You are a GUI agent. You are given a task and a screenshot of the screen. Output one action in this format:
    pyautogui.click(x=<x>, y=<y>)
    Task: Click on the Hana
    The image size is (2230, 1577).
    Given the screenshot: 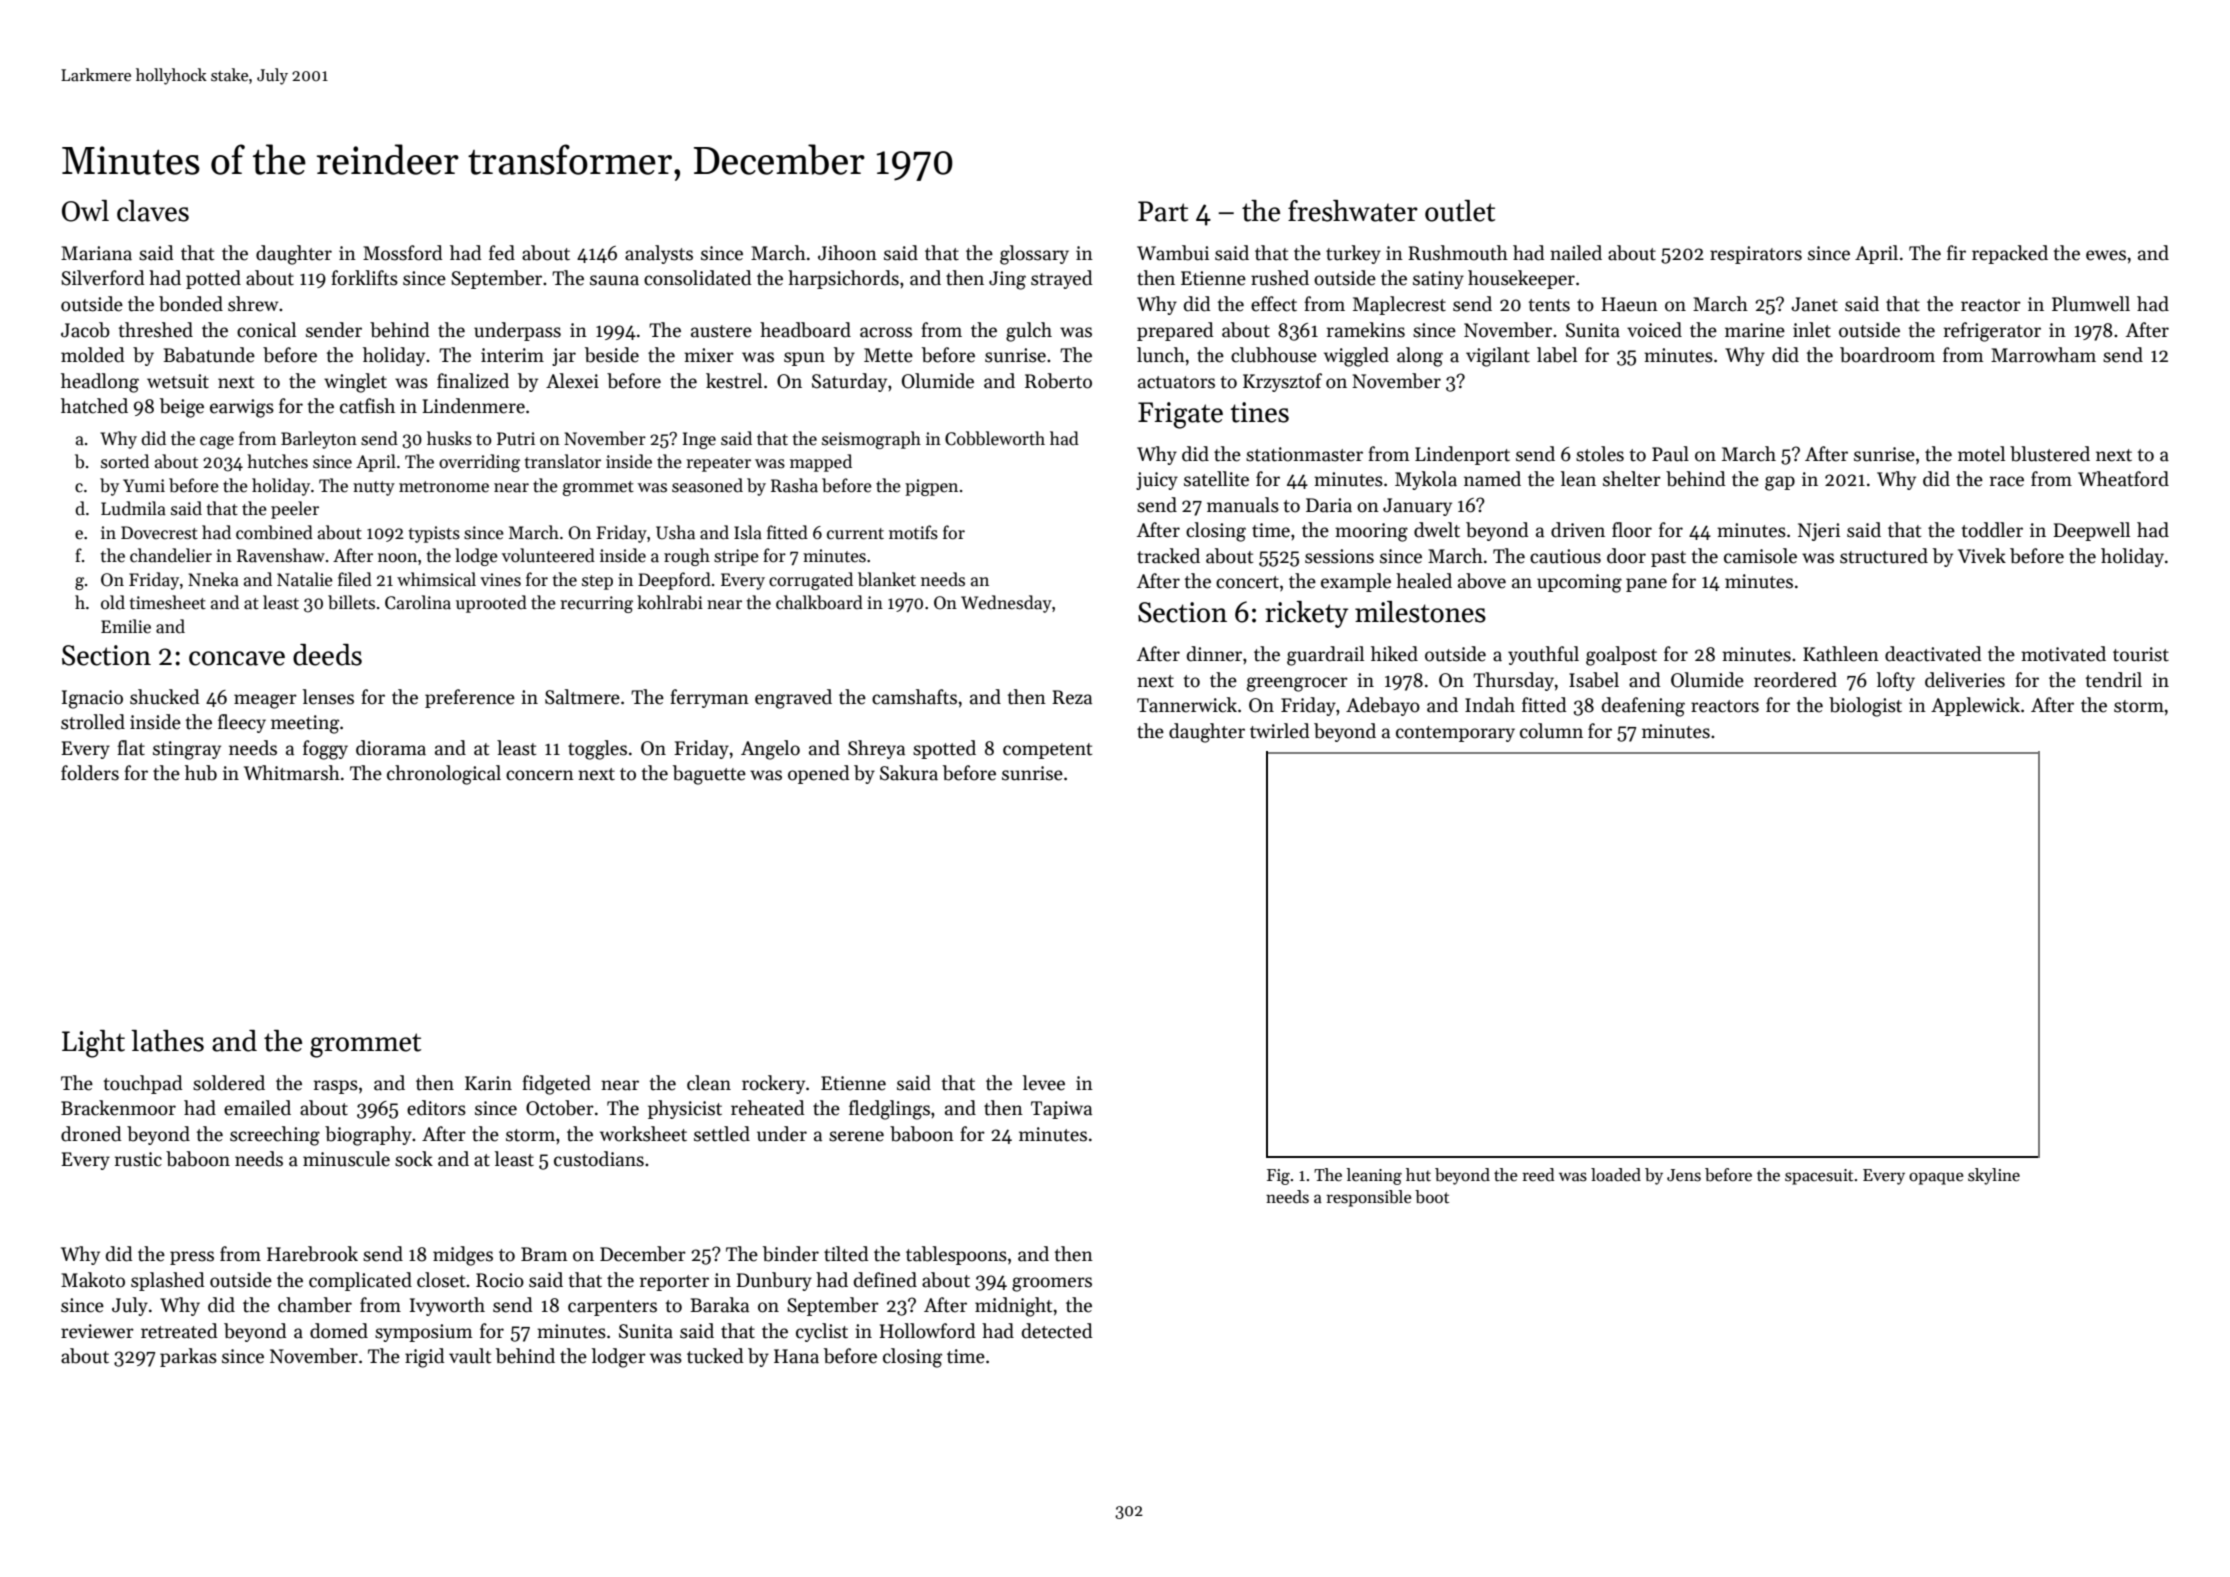 What is the action you would take?
    pyautogui.click(x=796, y=1356)
